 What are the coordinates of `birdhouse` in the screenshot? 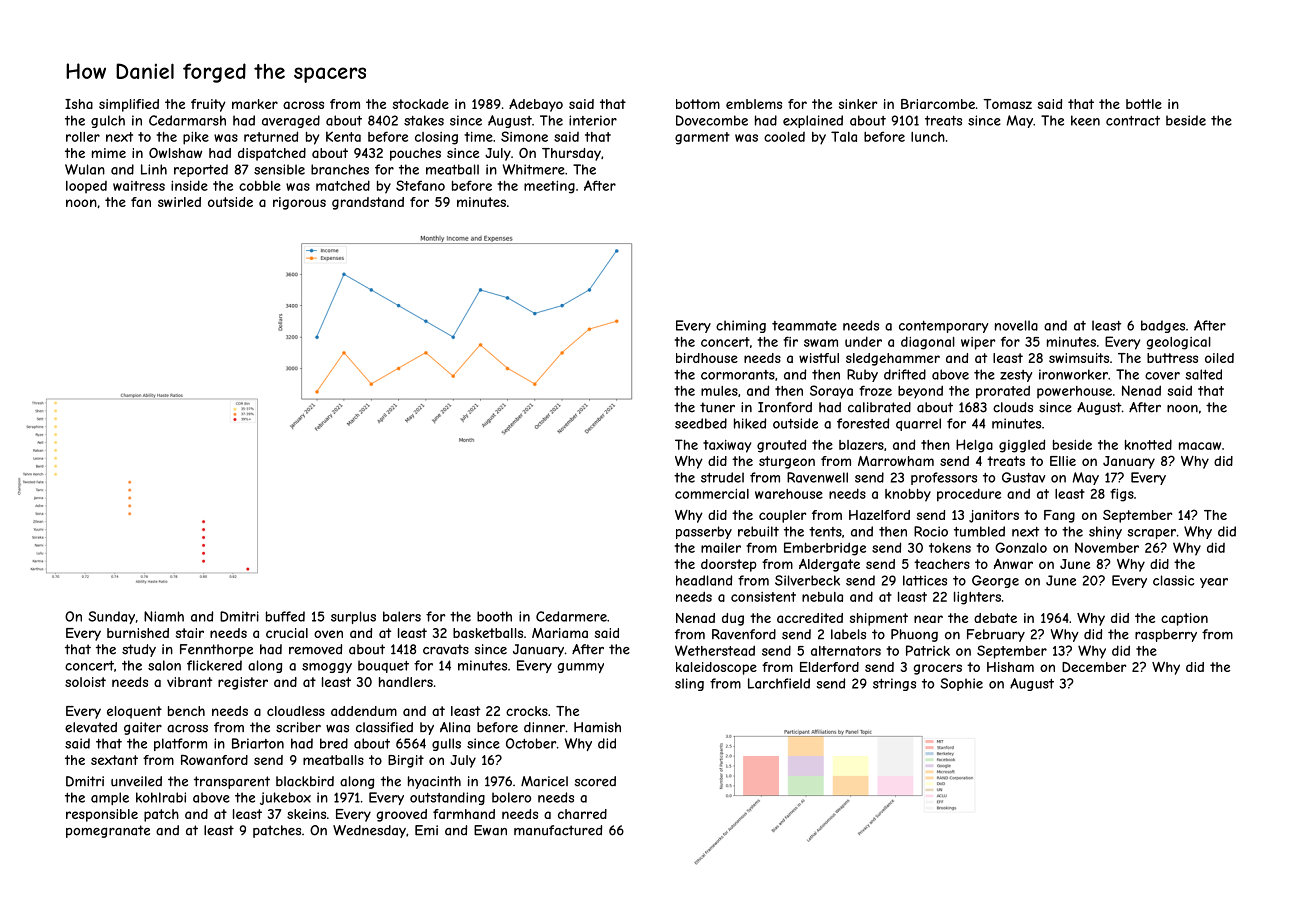 It's located at (707, 358).
